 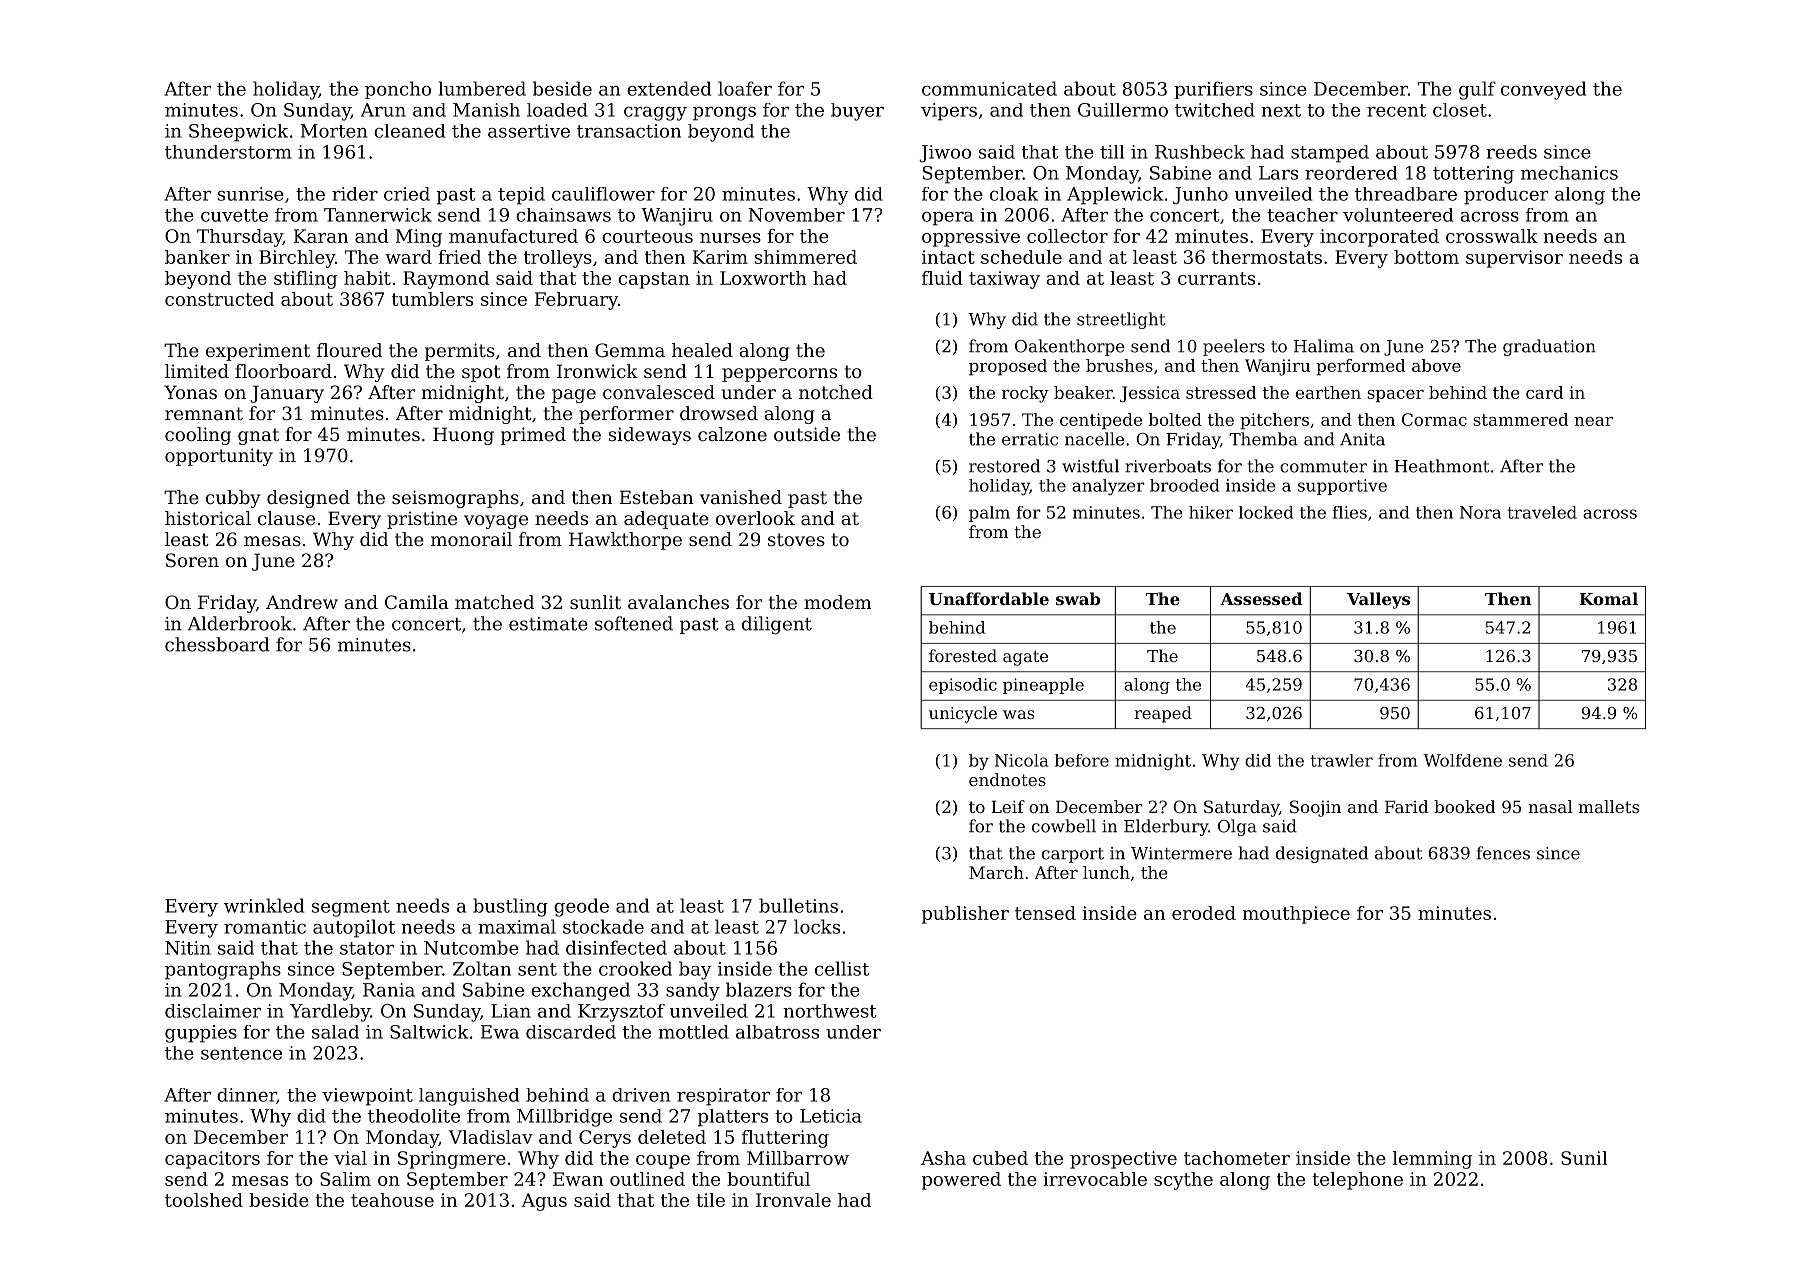 I want to click on chessboard, so click(x=217, y=644).
